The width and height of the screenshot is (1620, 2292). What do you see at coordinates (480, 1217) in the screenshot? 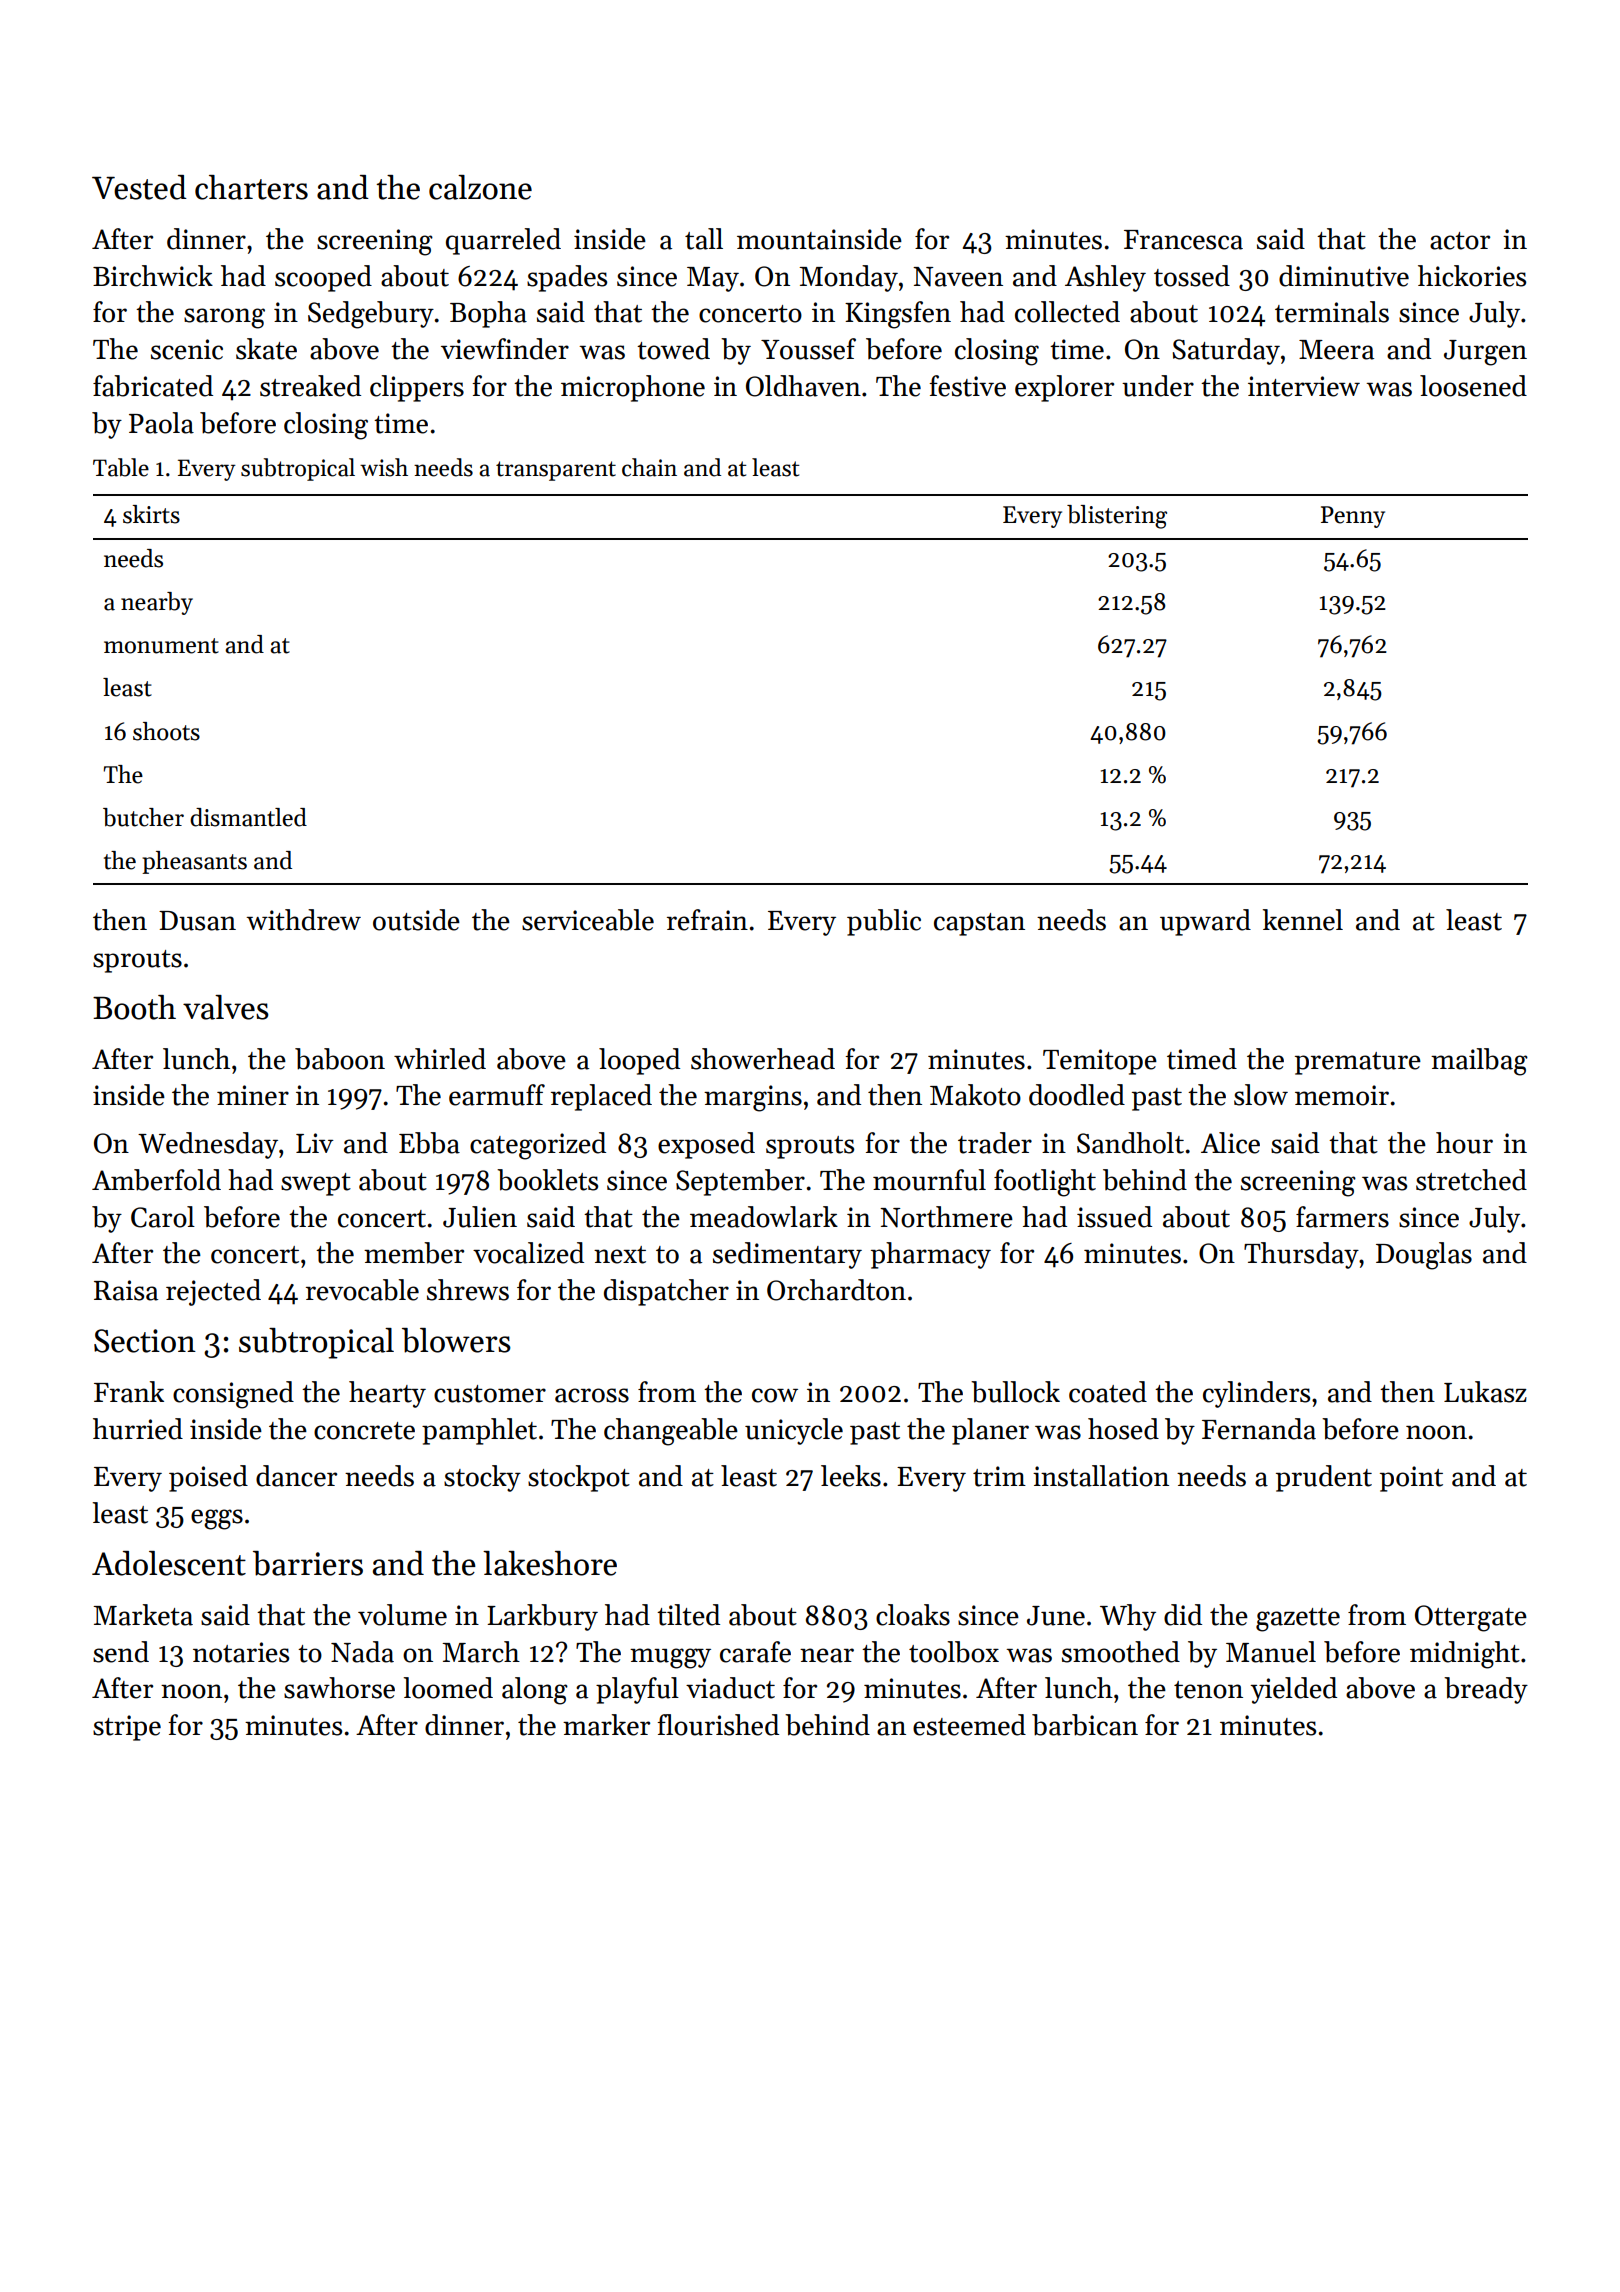
I see `Julien` at bounding box center [480, 1217].
